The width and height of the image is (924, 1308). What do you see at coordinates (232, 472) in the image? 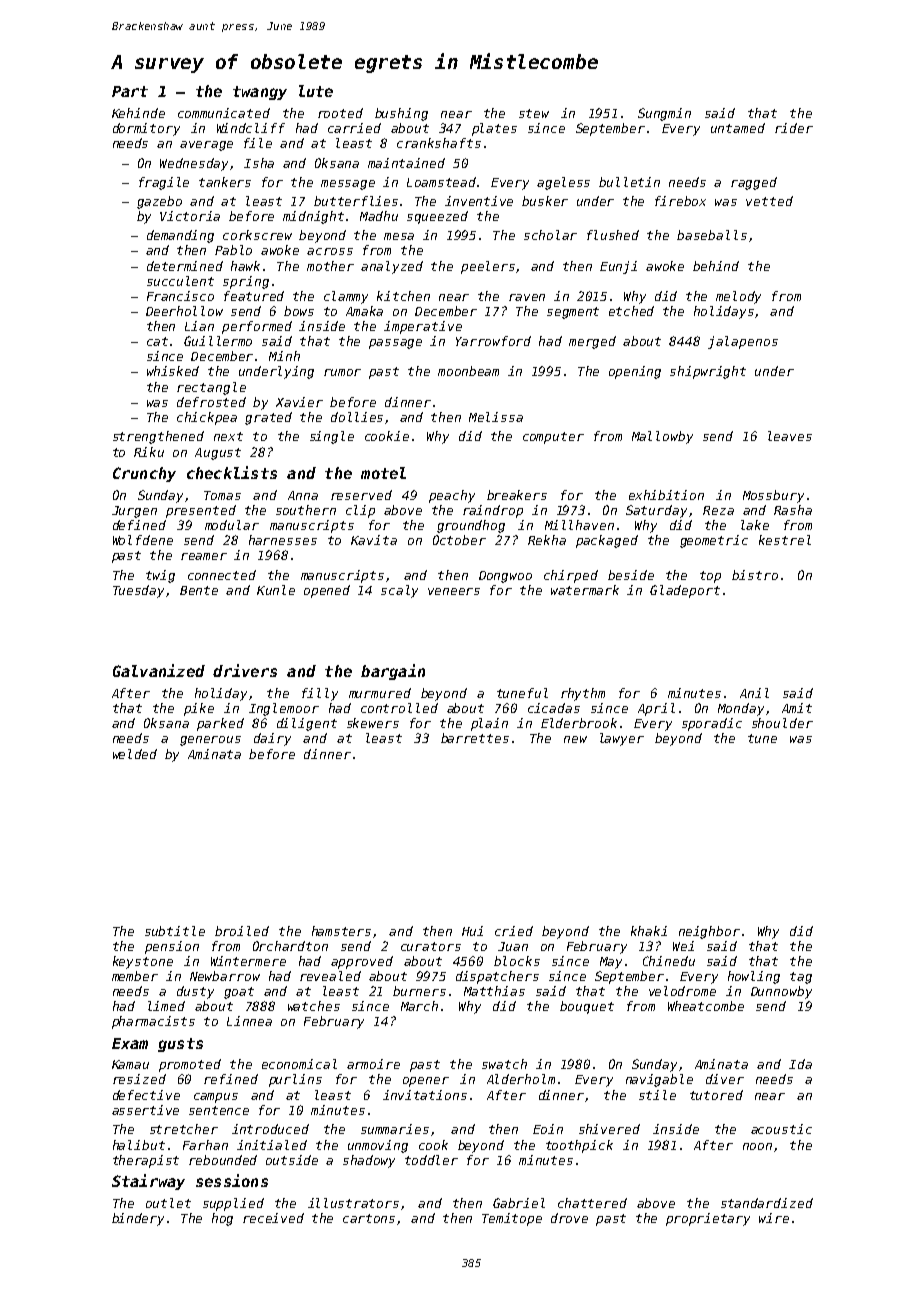
I see `checklists` at bounding box center [232, 472].
